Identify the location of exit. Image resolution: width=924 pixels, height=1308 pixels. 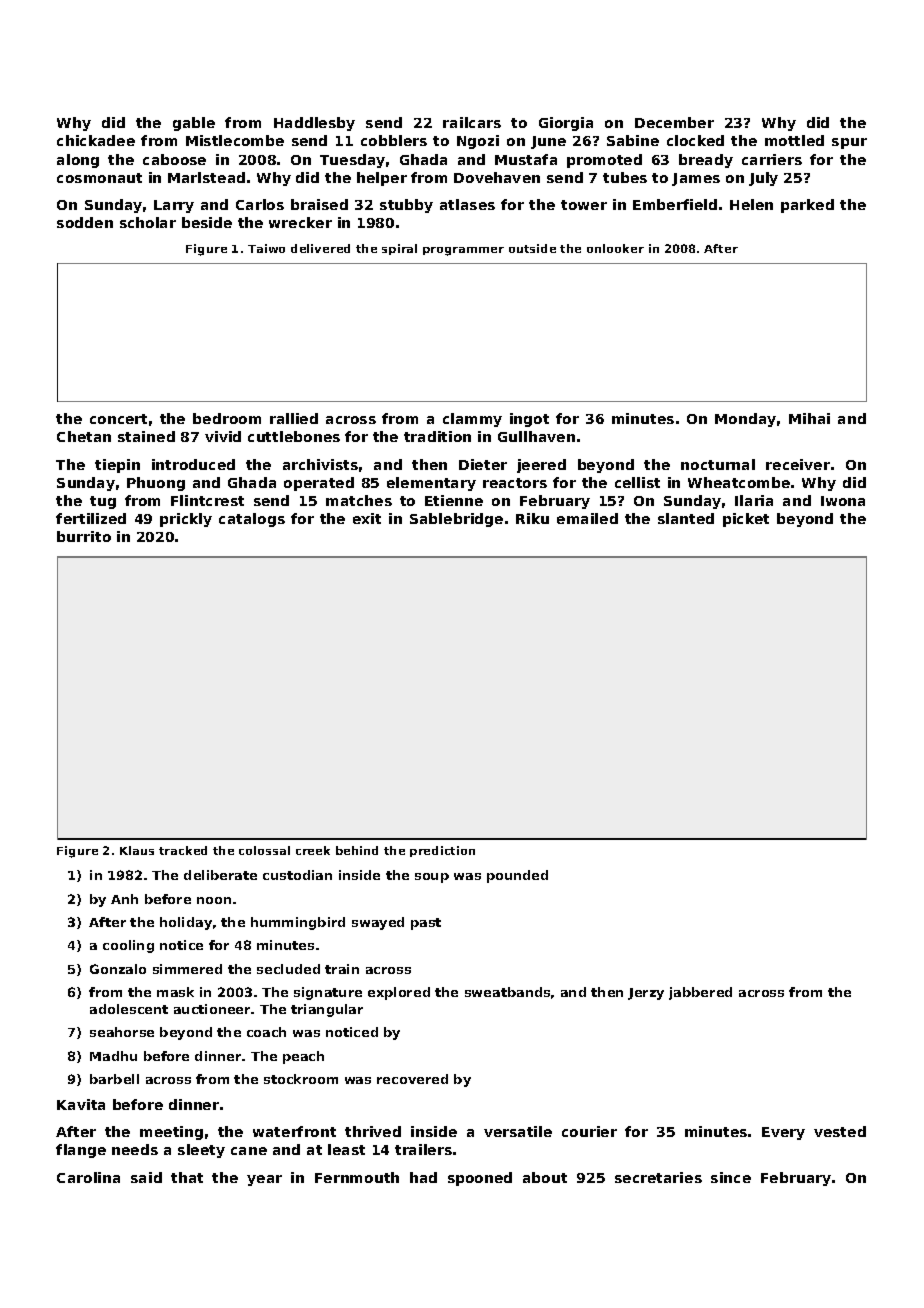
(367, 518).
